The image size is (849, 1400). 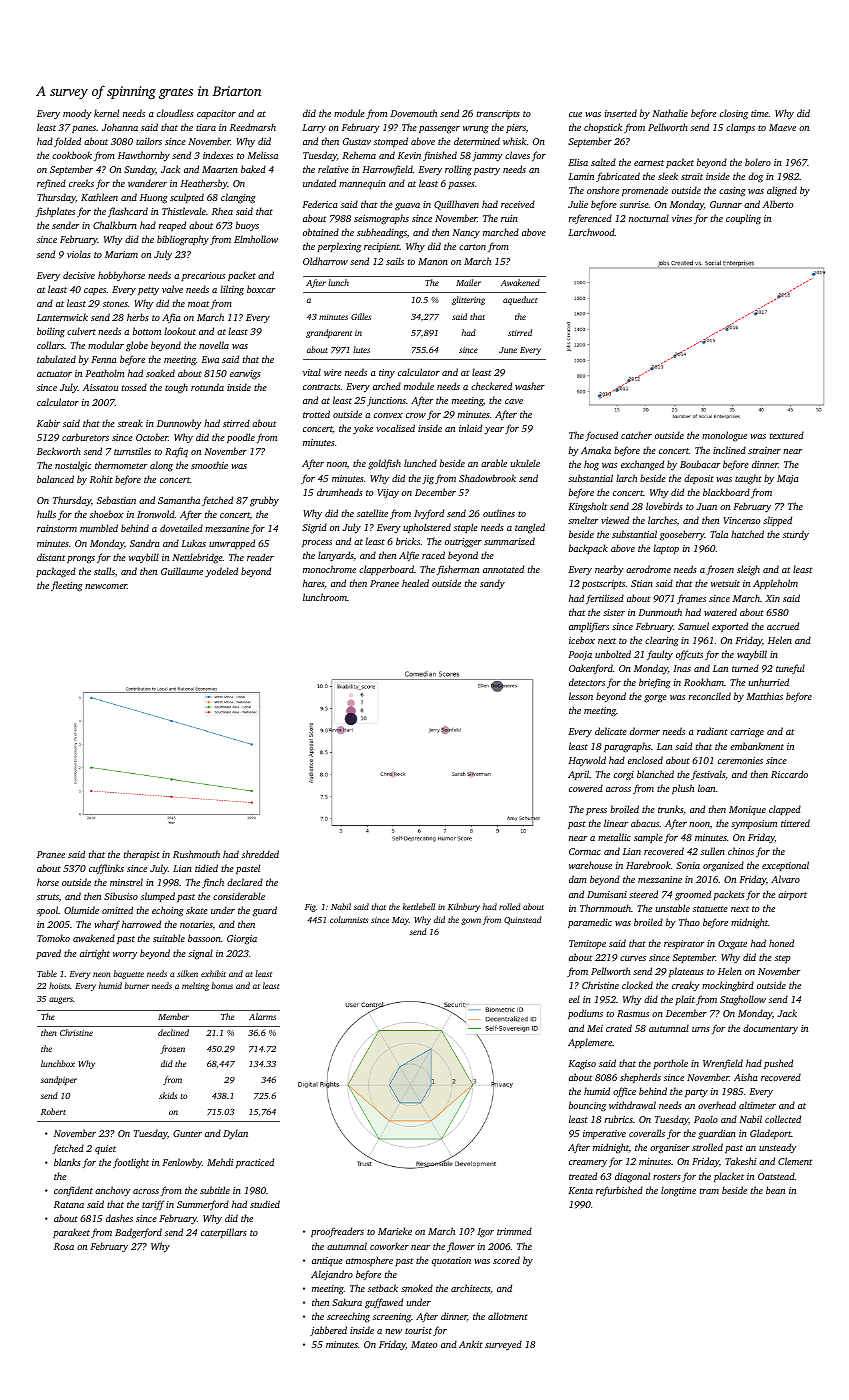 What do you see at coordinates (418, 906) in the screenshot?
I see `kettlebell` at bounding box center [418, 906].
